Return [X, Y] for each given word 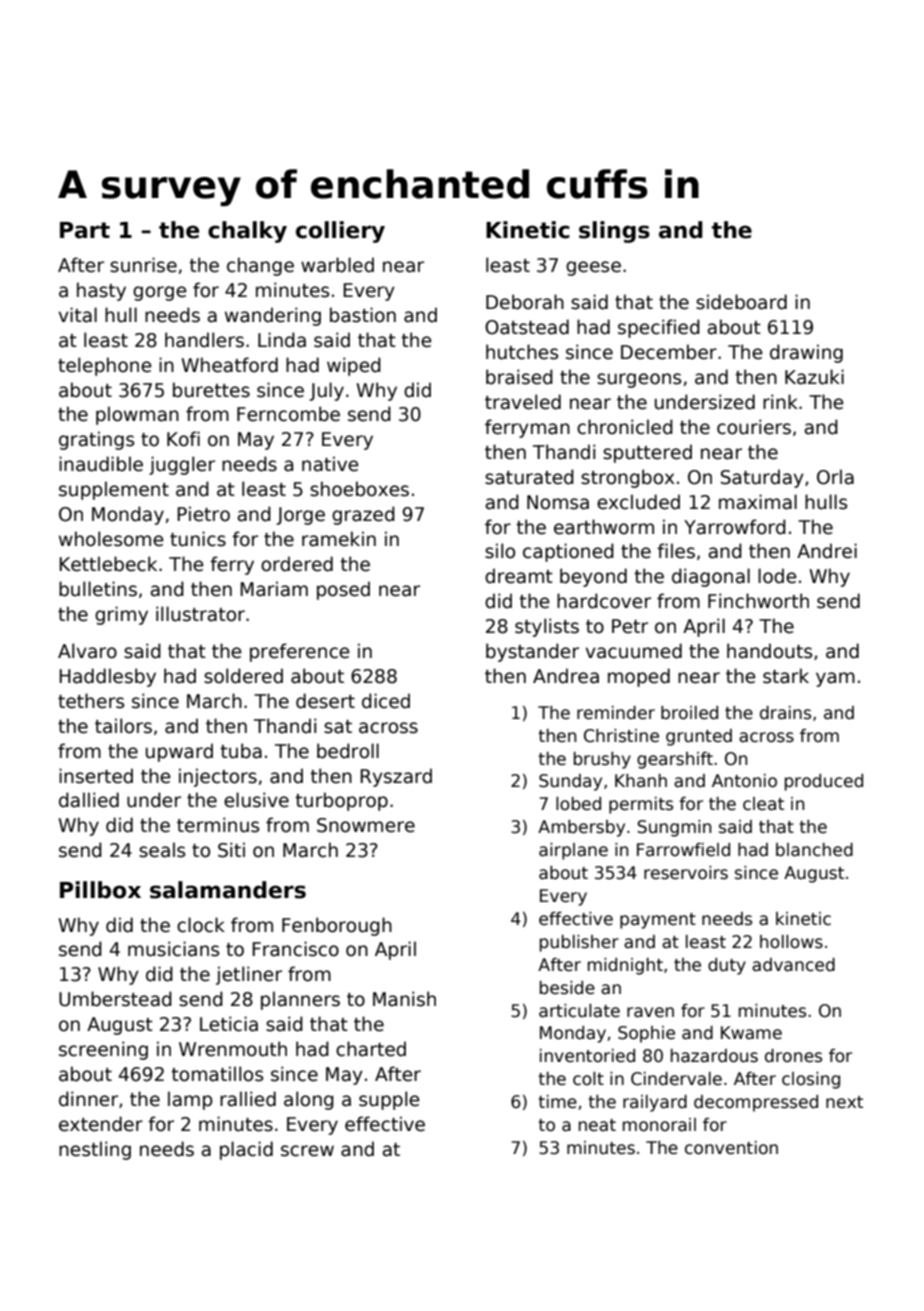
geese [593, 268]
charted [371, 1049]
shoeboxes [359, 489]
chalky [247, 232]
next [844, 1102]
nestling [95, 1150]
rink [780, 401]
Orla [835, 477]
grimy [121, 615]
